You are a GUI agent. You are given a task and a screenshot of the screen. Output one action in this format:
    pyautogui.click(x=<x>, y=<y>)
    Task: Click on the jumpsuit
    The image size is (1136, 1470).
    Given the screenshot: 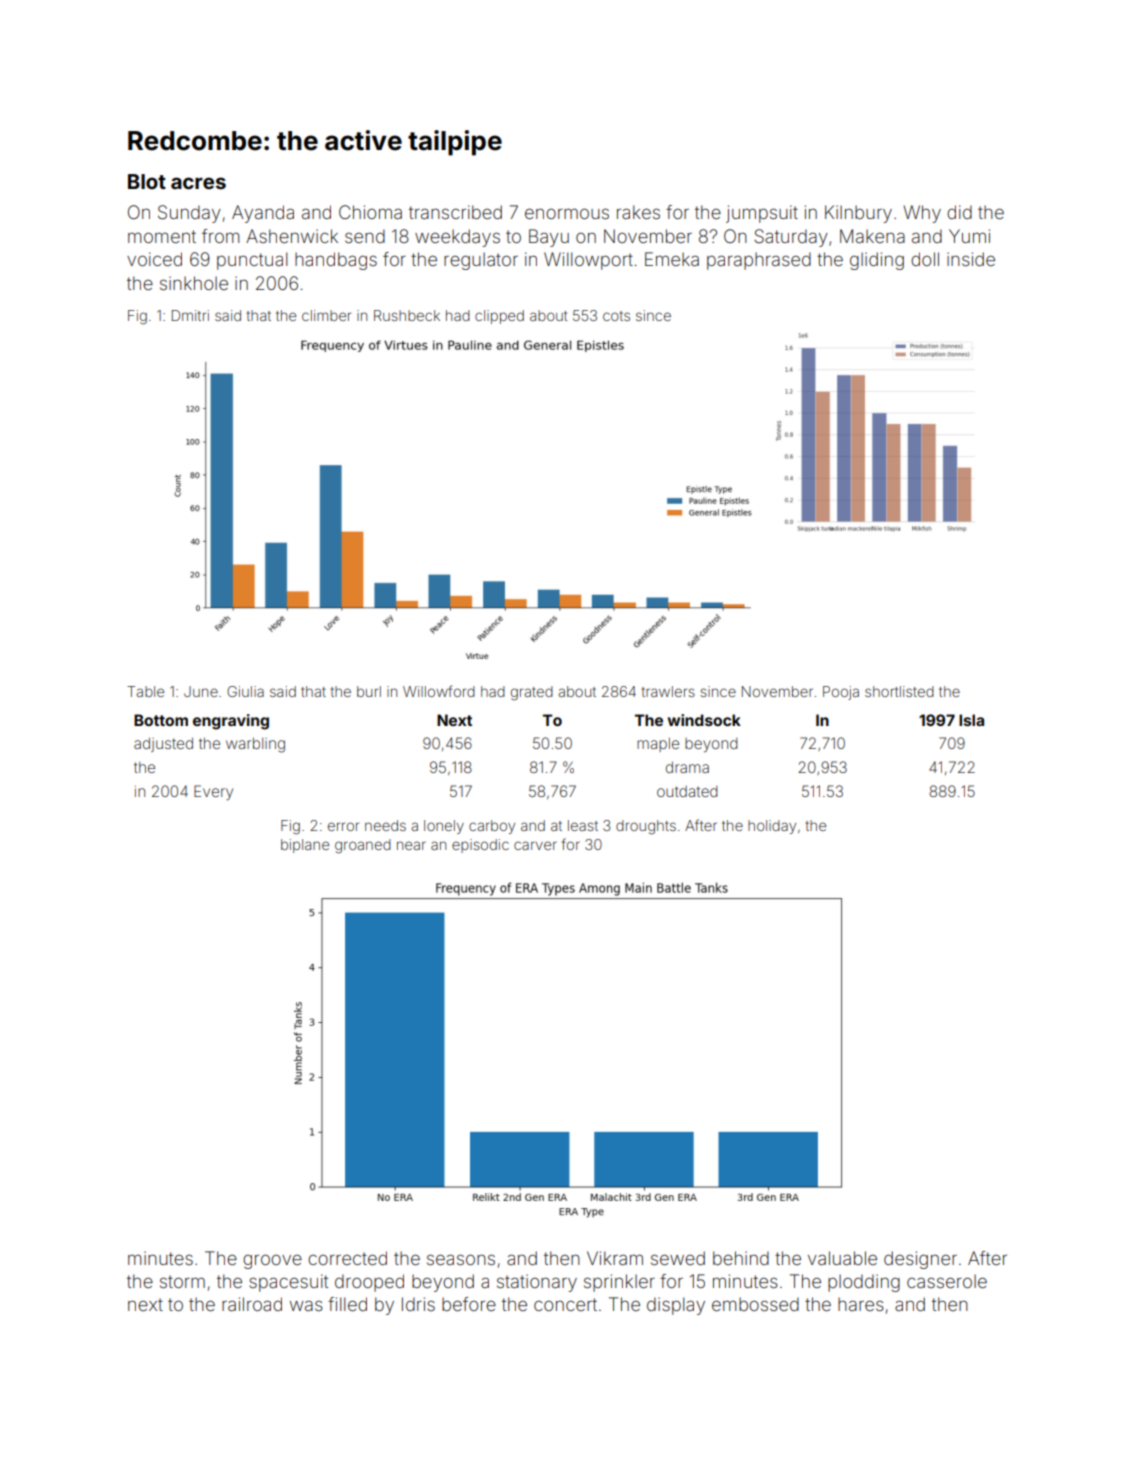 What is the action you would take?
    pyautogui.click(x=762, y=214)
